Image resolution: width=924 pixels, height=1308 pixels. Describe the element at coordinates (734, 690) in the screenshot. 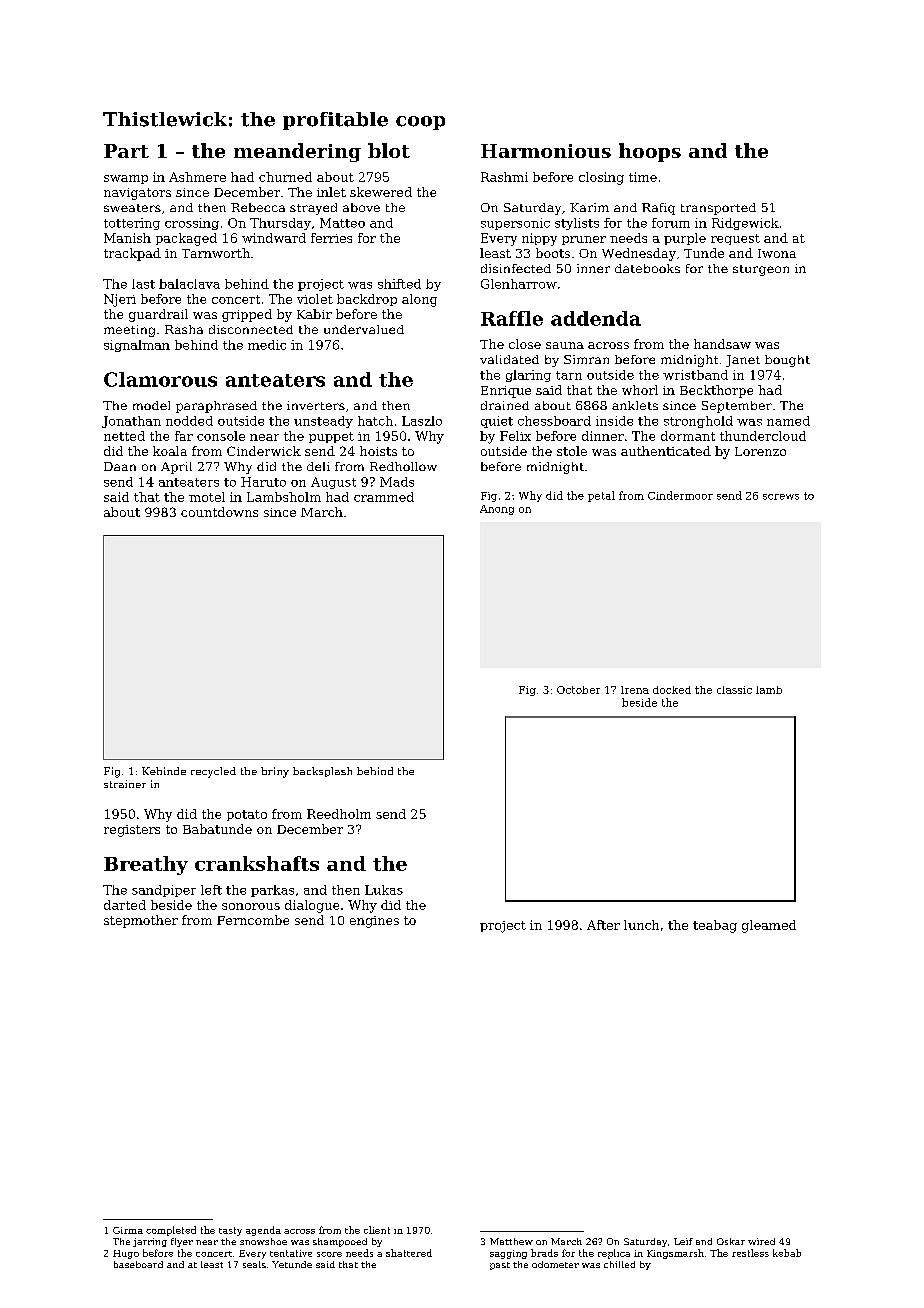

I see `classic` at that location.
